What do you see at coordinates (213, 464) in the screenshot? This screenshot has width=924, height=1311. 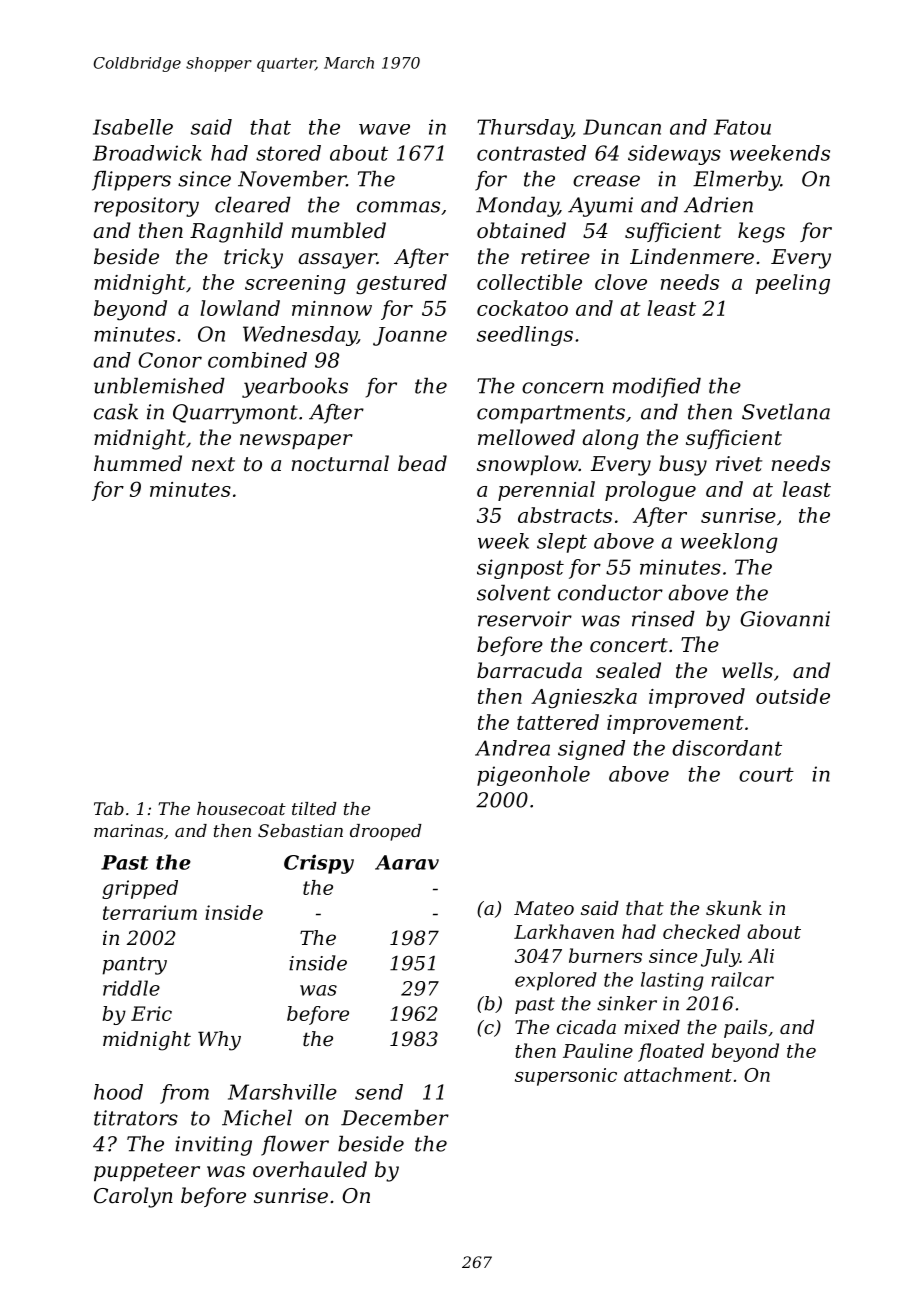 I see `next` at bounding box center [213, 464].
